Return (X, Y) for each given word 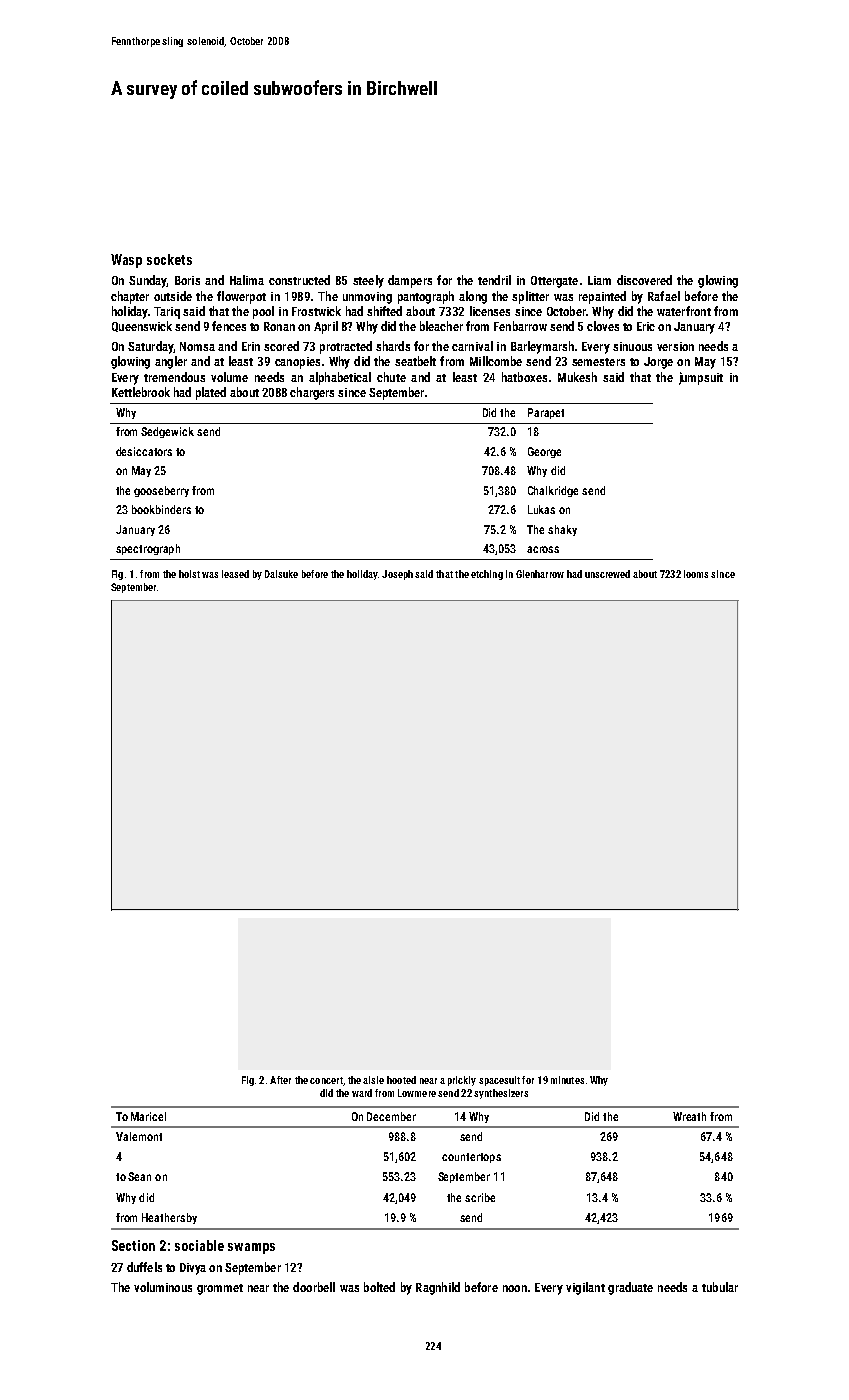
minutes (567, 1080)
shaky (562, 530)
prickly (462, 1081)
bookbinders (161, 509)
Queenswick (142, 326)
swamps (251, 1248)
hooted (401, 1080)
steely (368, 281)
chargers (312, 393)
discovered (644, 280)
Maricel (148, 1116)
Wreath (689, 1116)
